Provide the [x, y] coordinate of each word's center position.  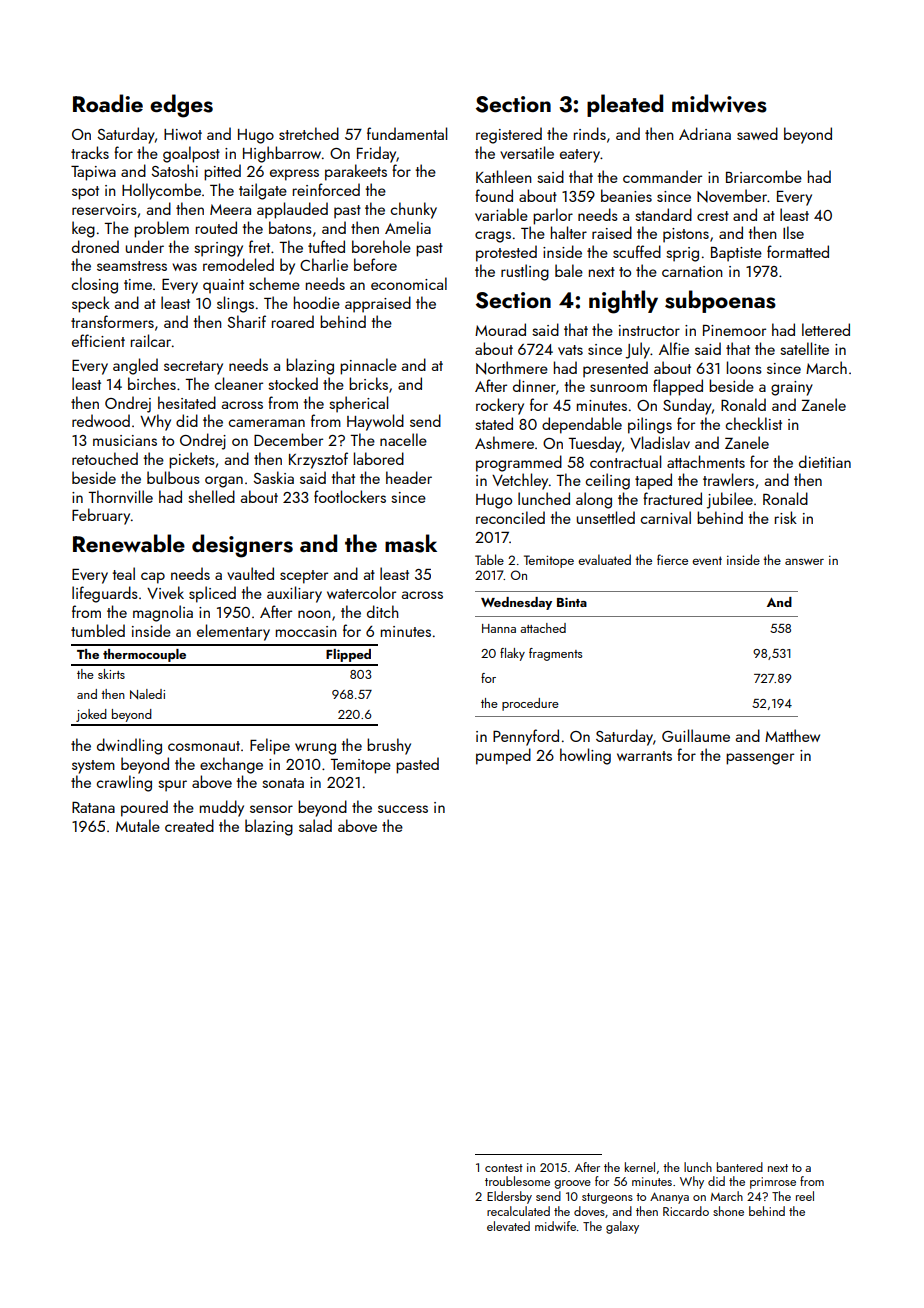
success [403, 809]
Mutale [138, 825]
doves [589, 1211]
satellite [804, 348]
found [494, 195]
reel [805, 1196]
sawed [757, 133]
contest [504, 1168]
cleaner [238, 383]
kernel [640, 1167]
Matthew [792, 735]
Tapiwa [93, 173]
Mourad [500, 329]
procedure [530, 704]
